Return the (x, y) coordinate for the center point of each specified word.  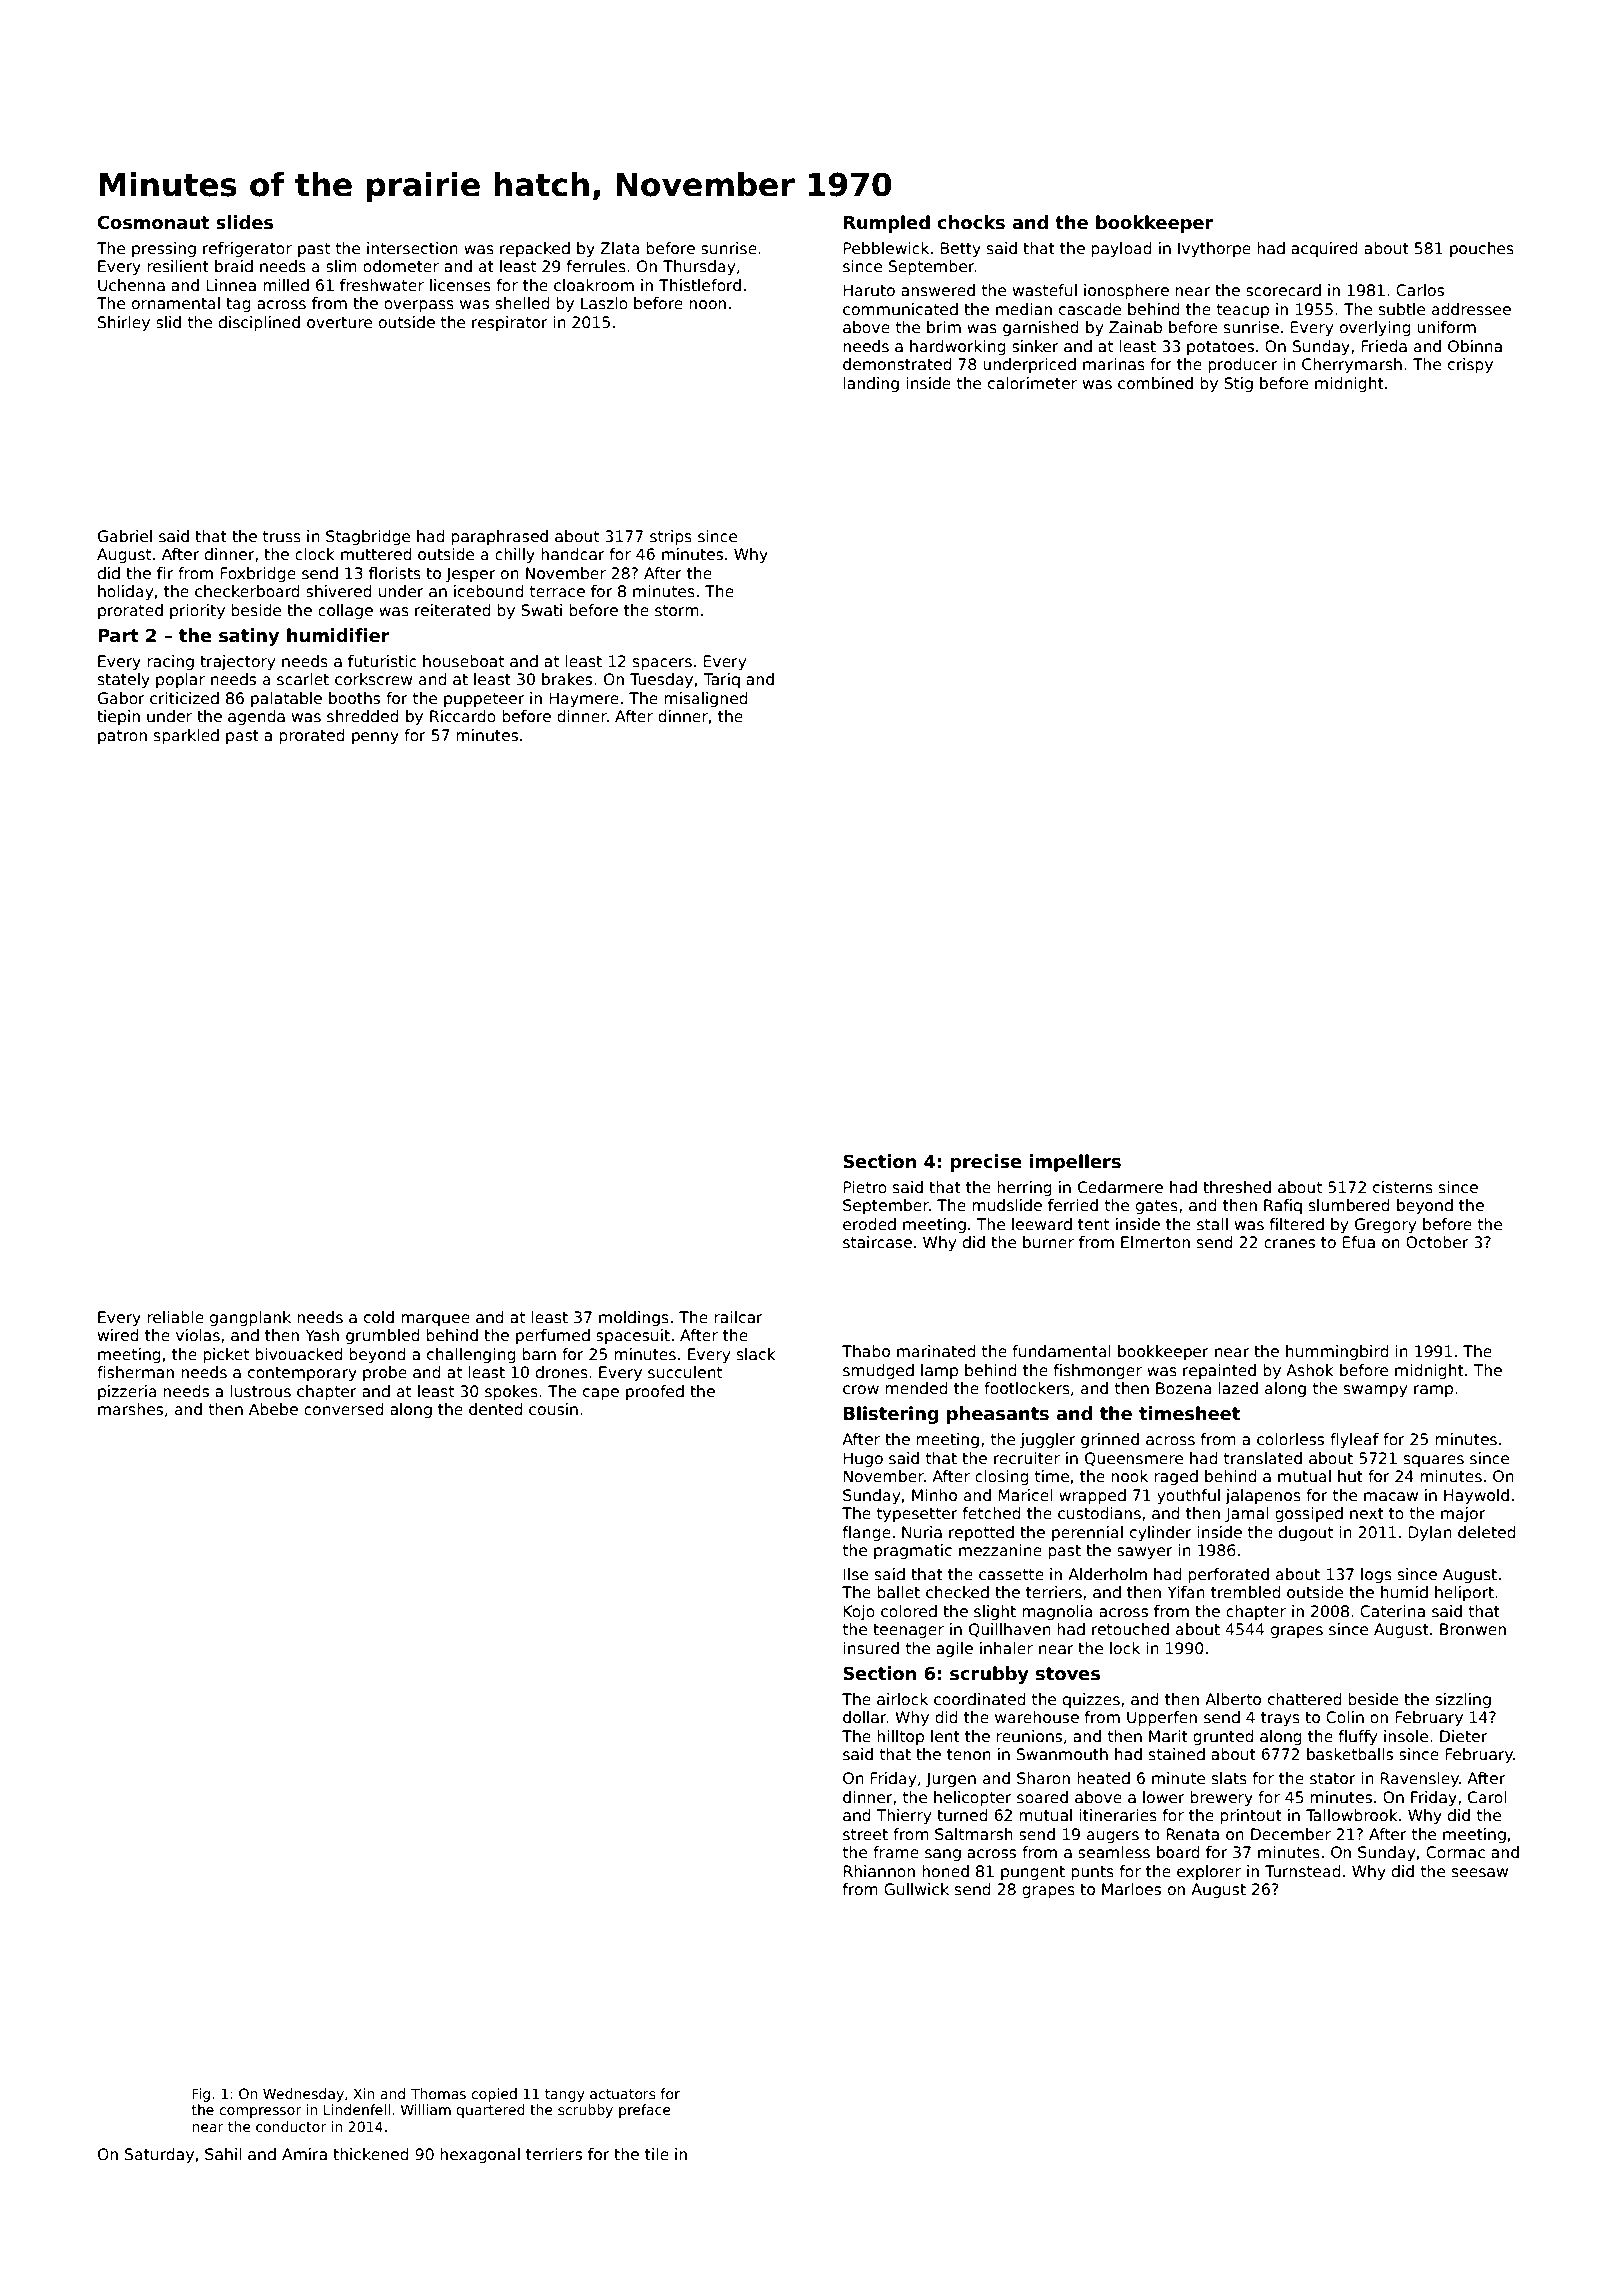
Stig (1238, 384)
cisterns (1403, 1187)
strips (671, 537)
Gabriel (125, 536)
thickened (371, 2154)
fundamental (1061, 1351)
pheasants (998, 1415)
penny (375, 738)
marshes (130, 1409)
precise (986, 1163)
